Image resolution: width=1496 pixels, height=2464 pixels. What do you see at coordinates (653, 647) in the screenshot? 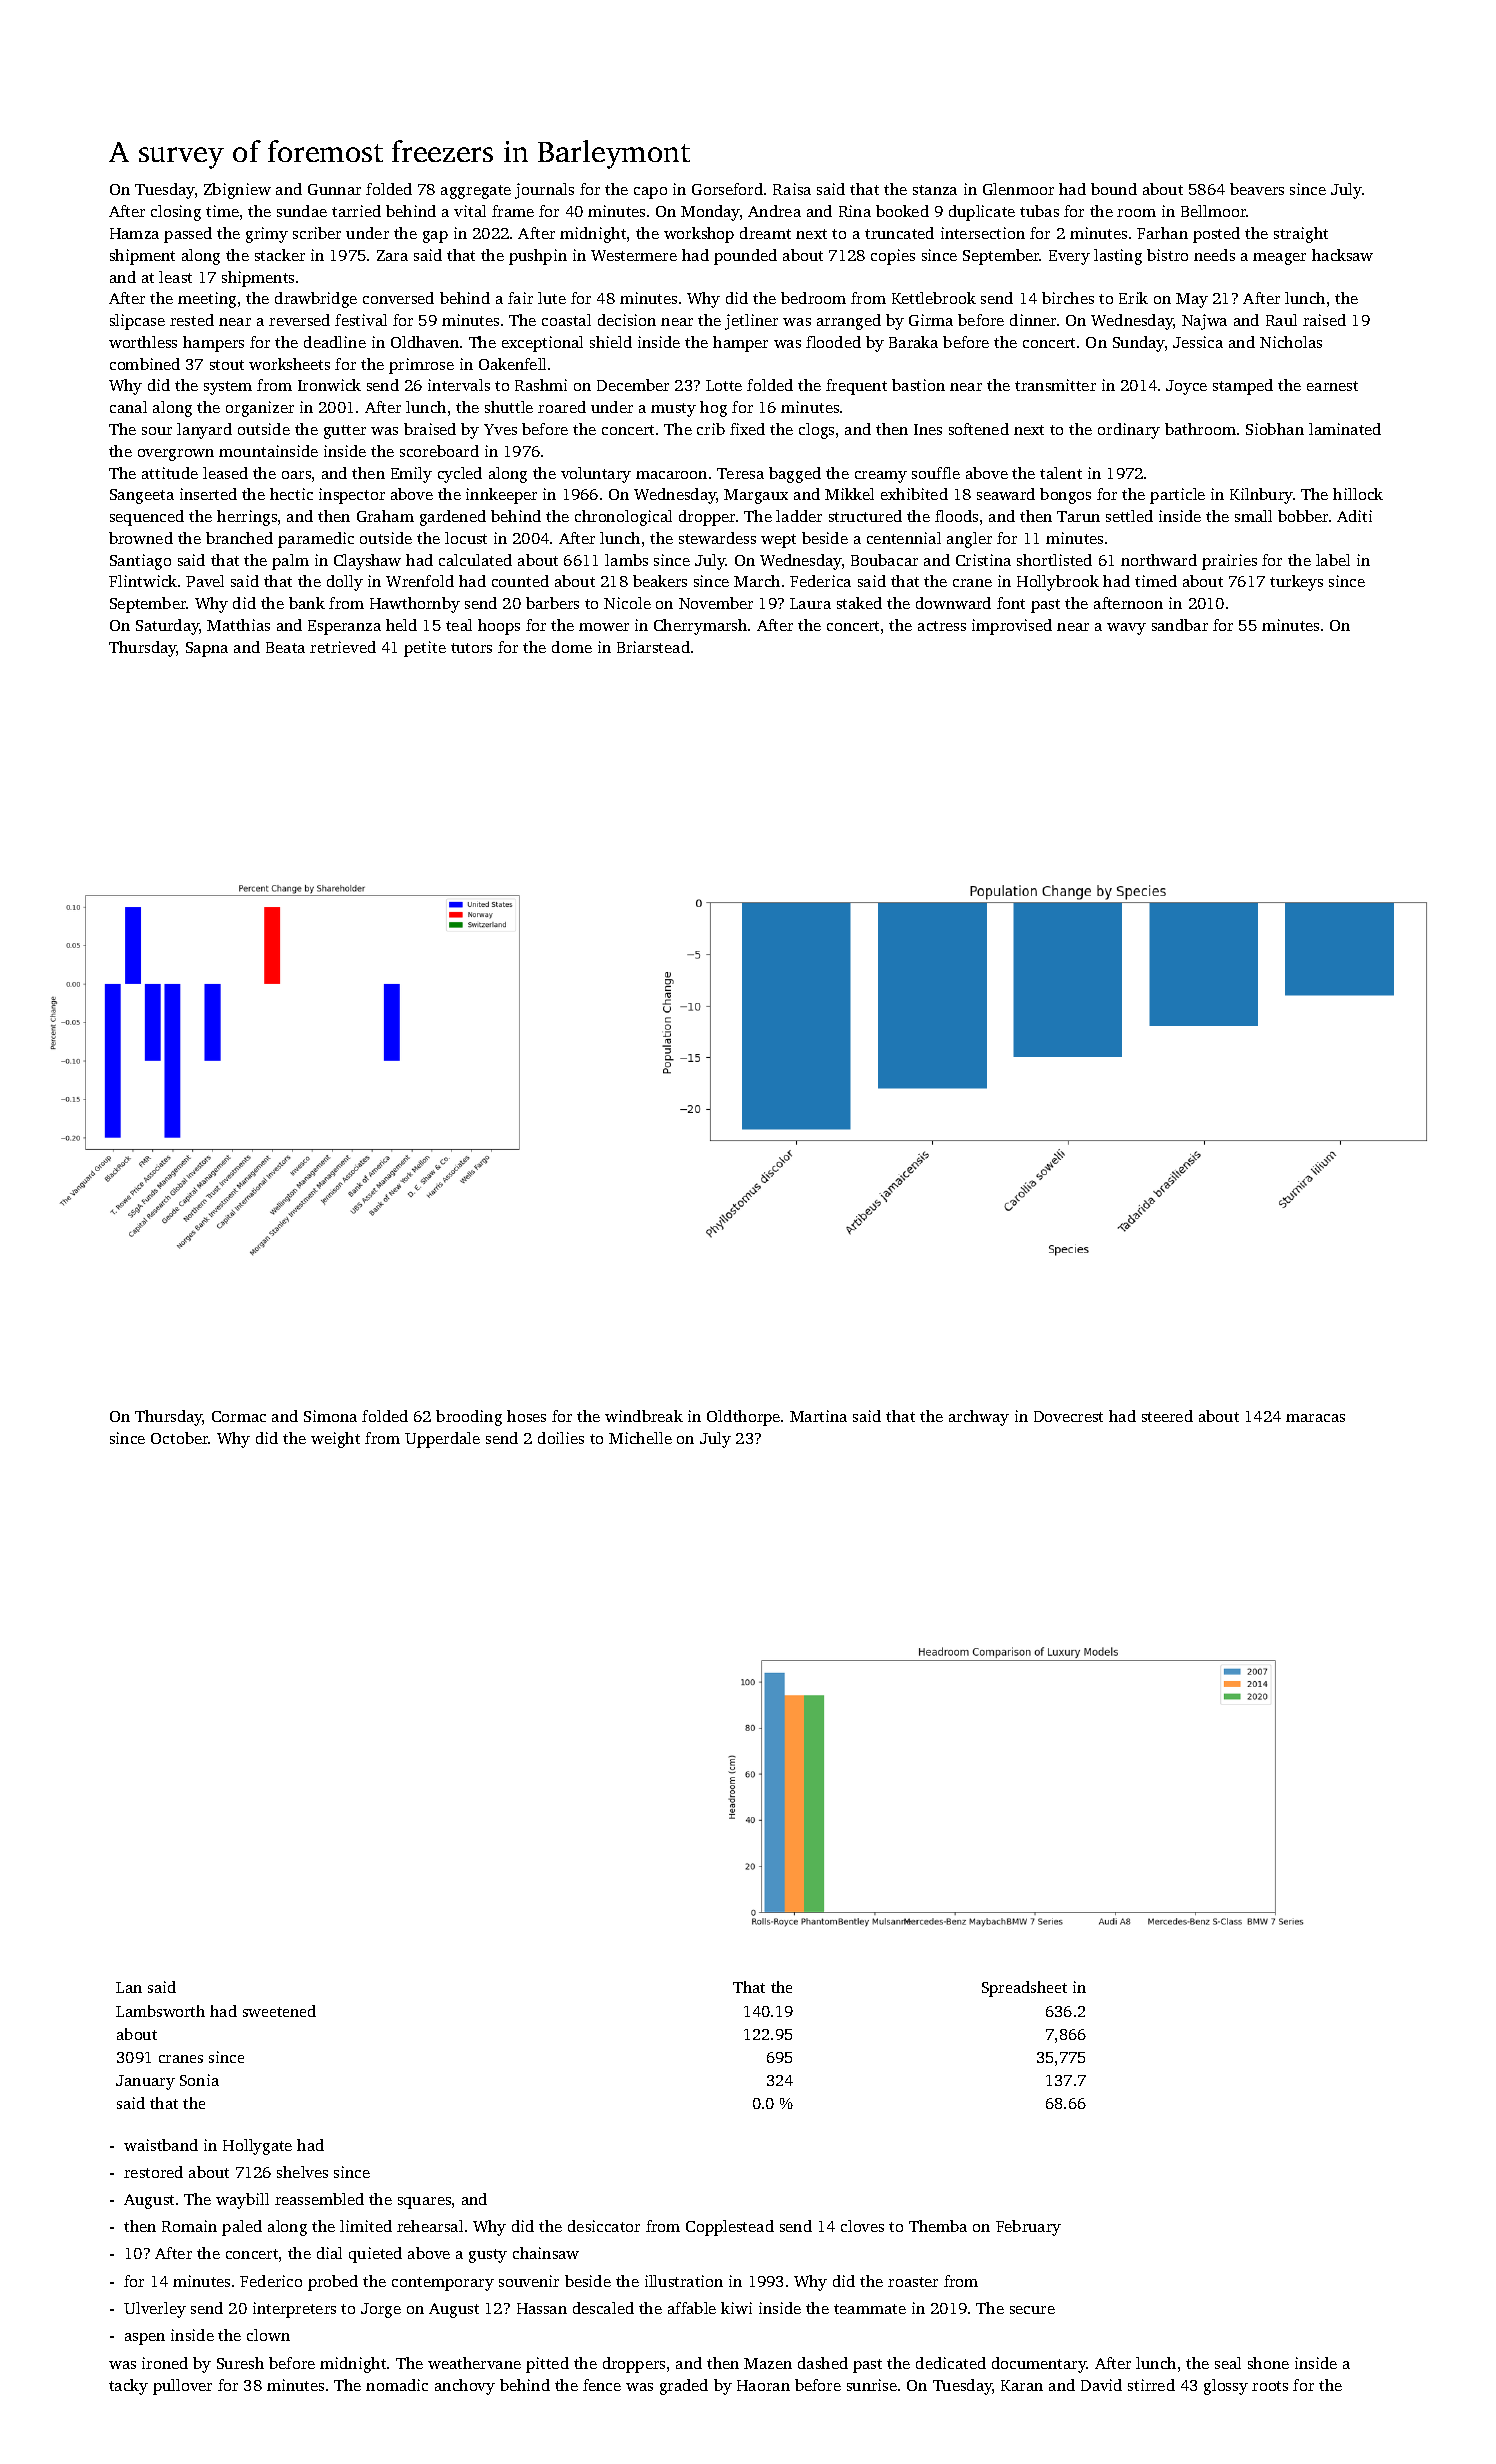
I see `Briarstead` at bounding box center [653, 647].
